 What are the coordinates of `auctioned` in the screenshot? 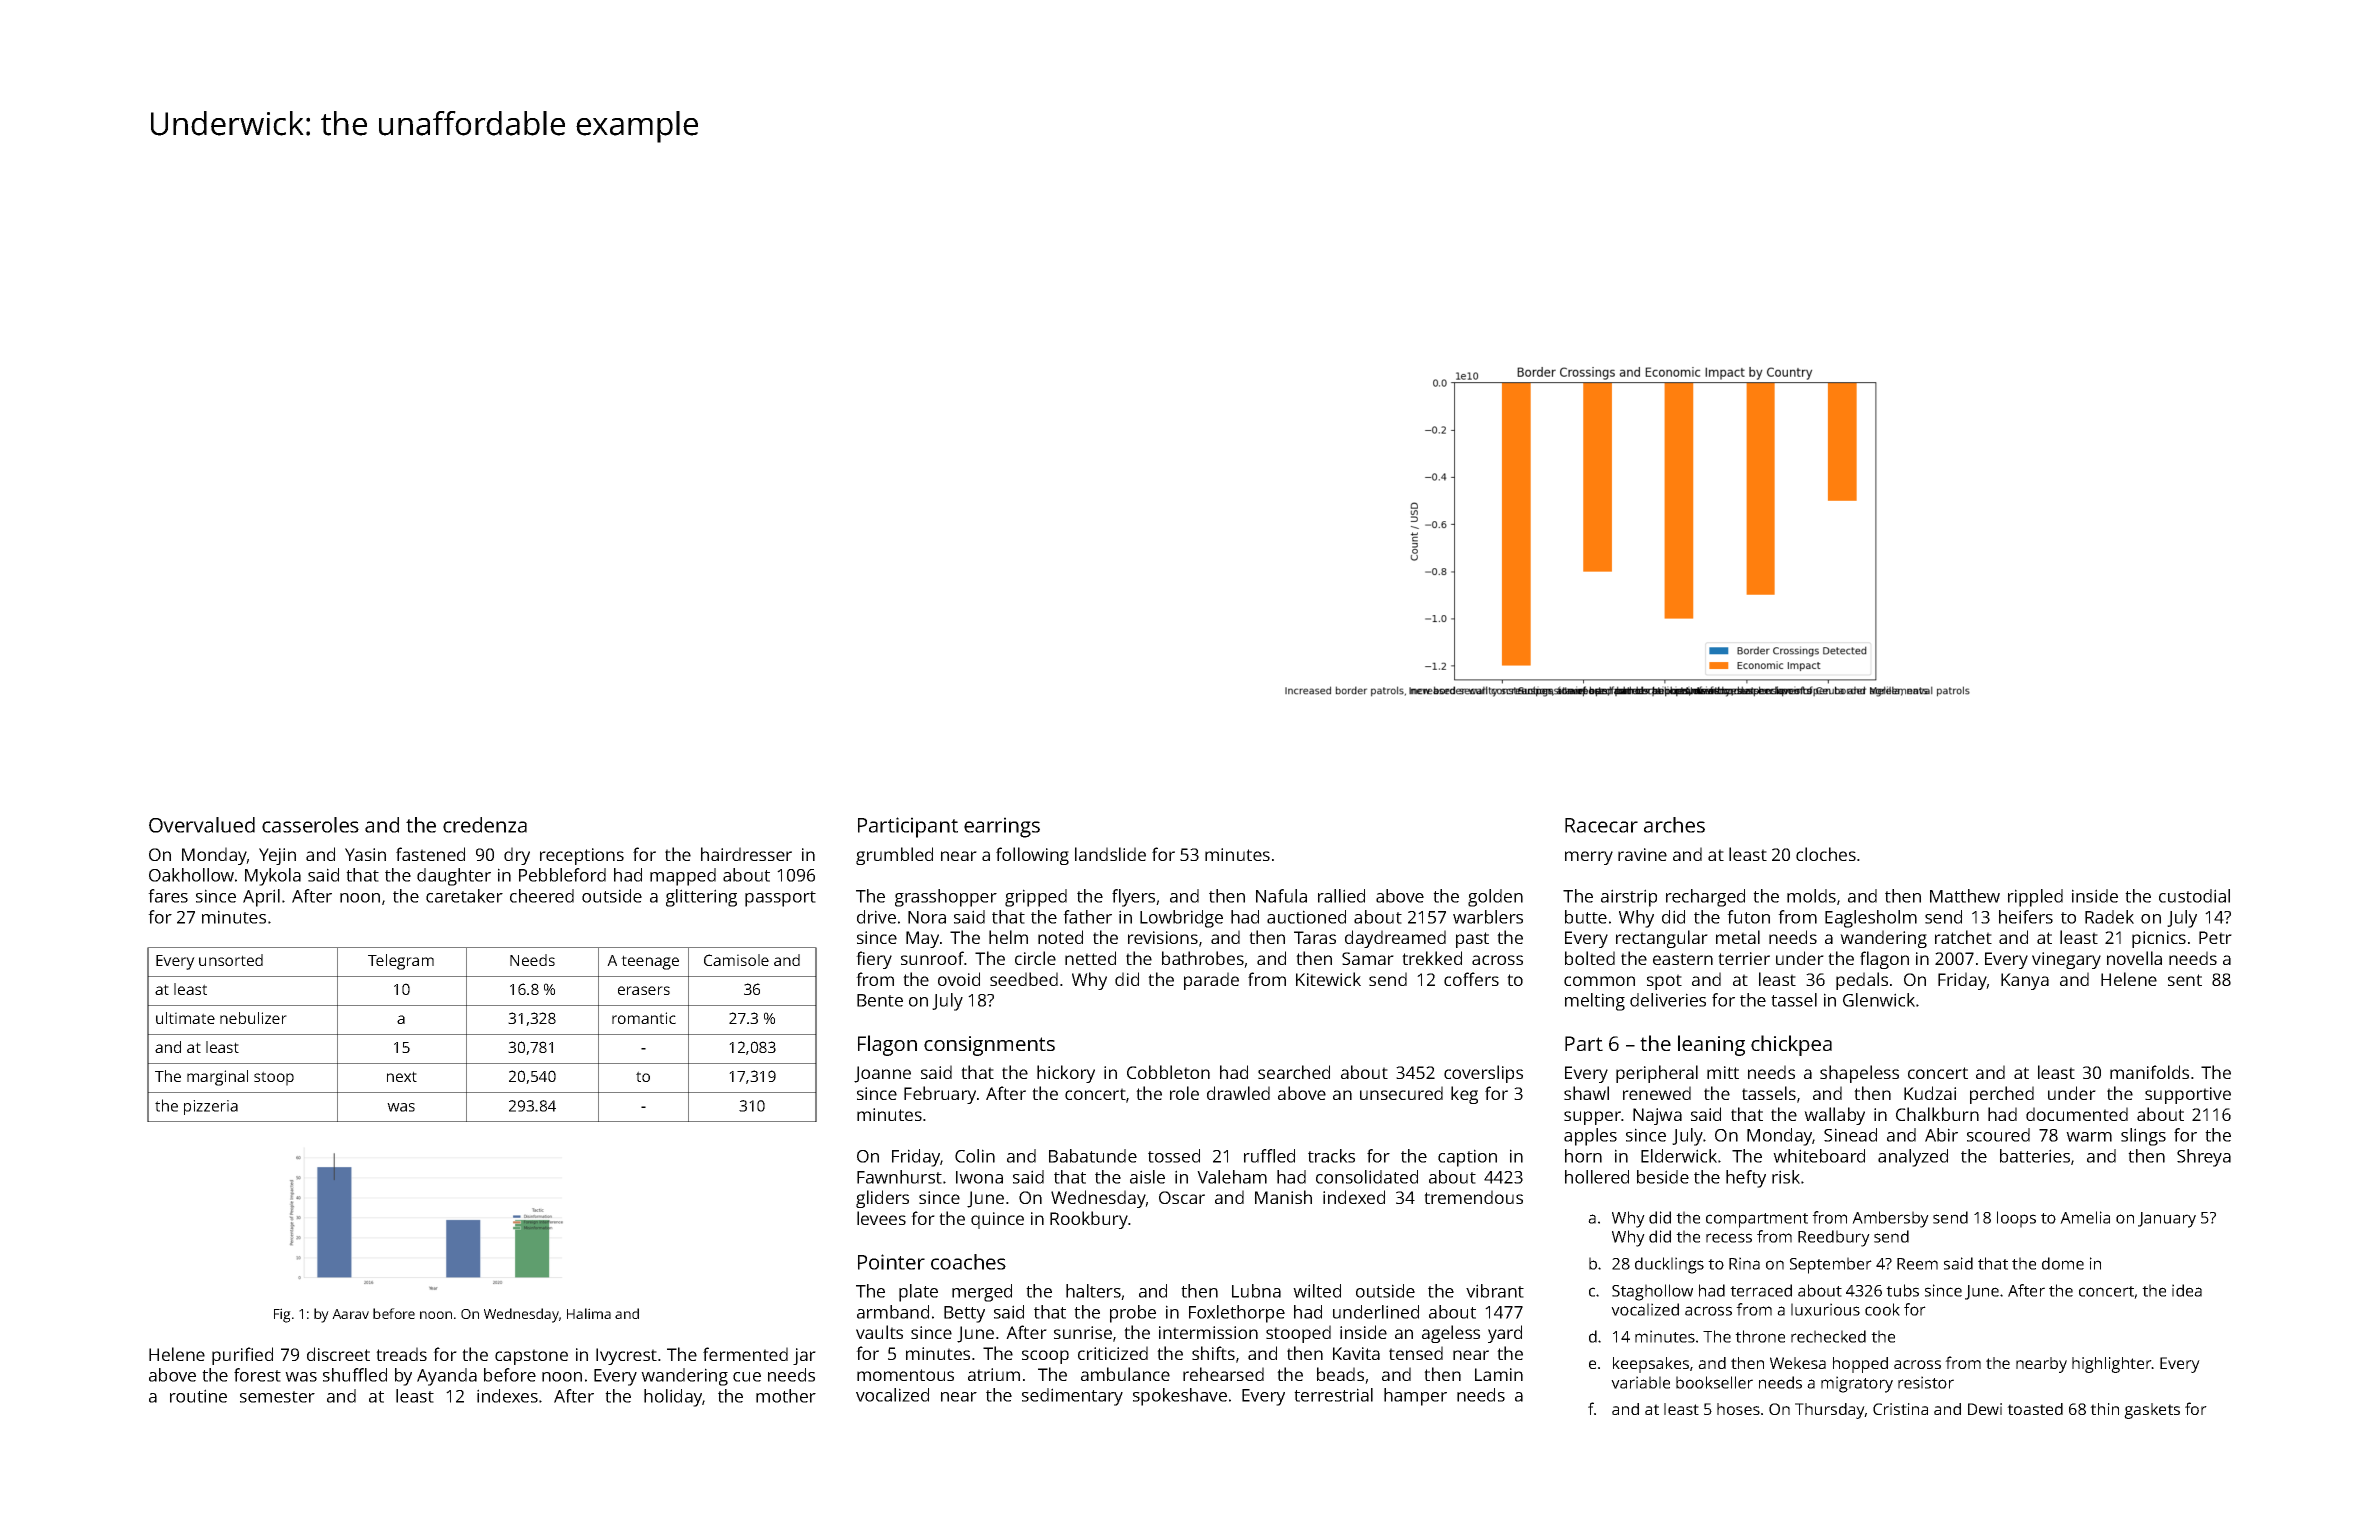 It's located at (1306, 917).
